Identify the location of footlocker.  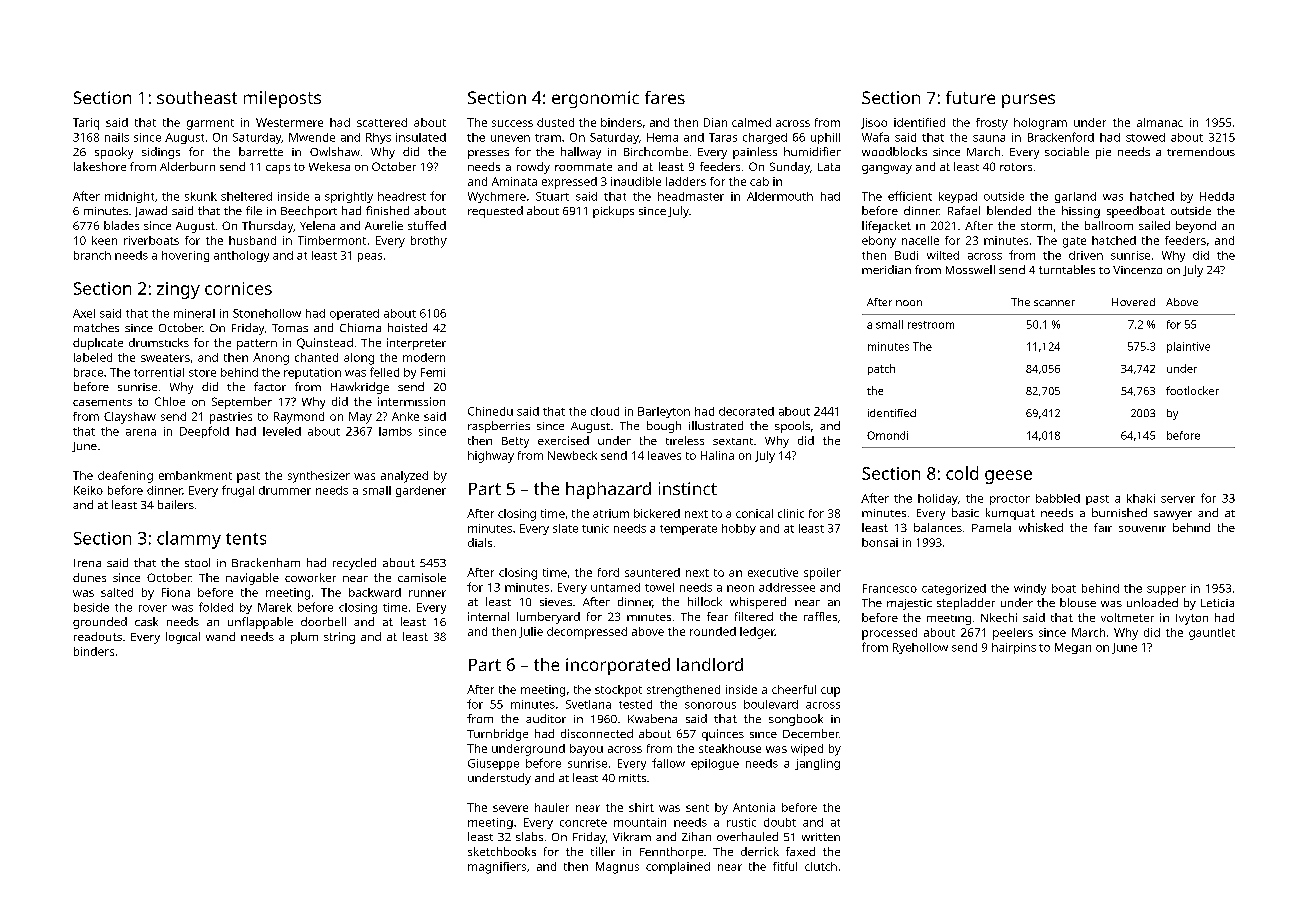
(1192, 390).
